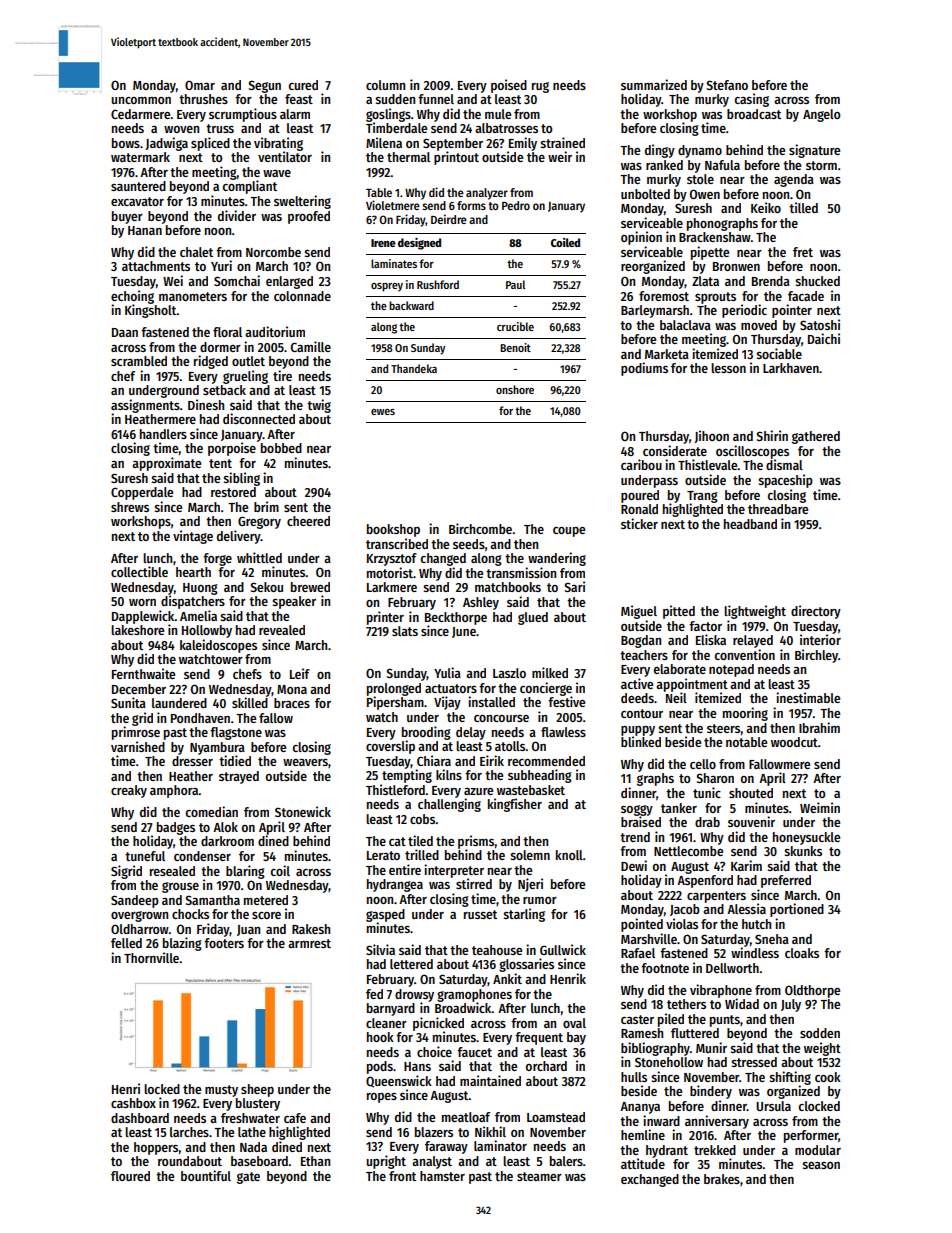  What do you see at coordinates (221, 1091) in the screenshot?
I see `musty` at bounding box center [221, 1091].
